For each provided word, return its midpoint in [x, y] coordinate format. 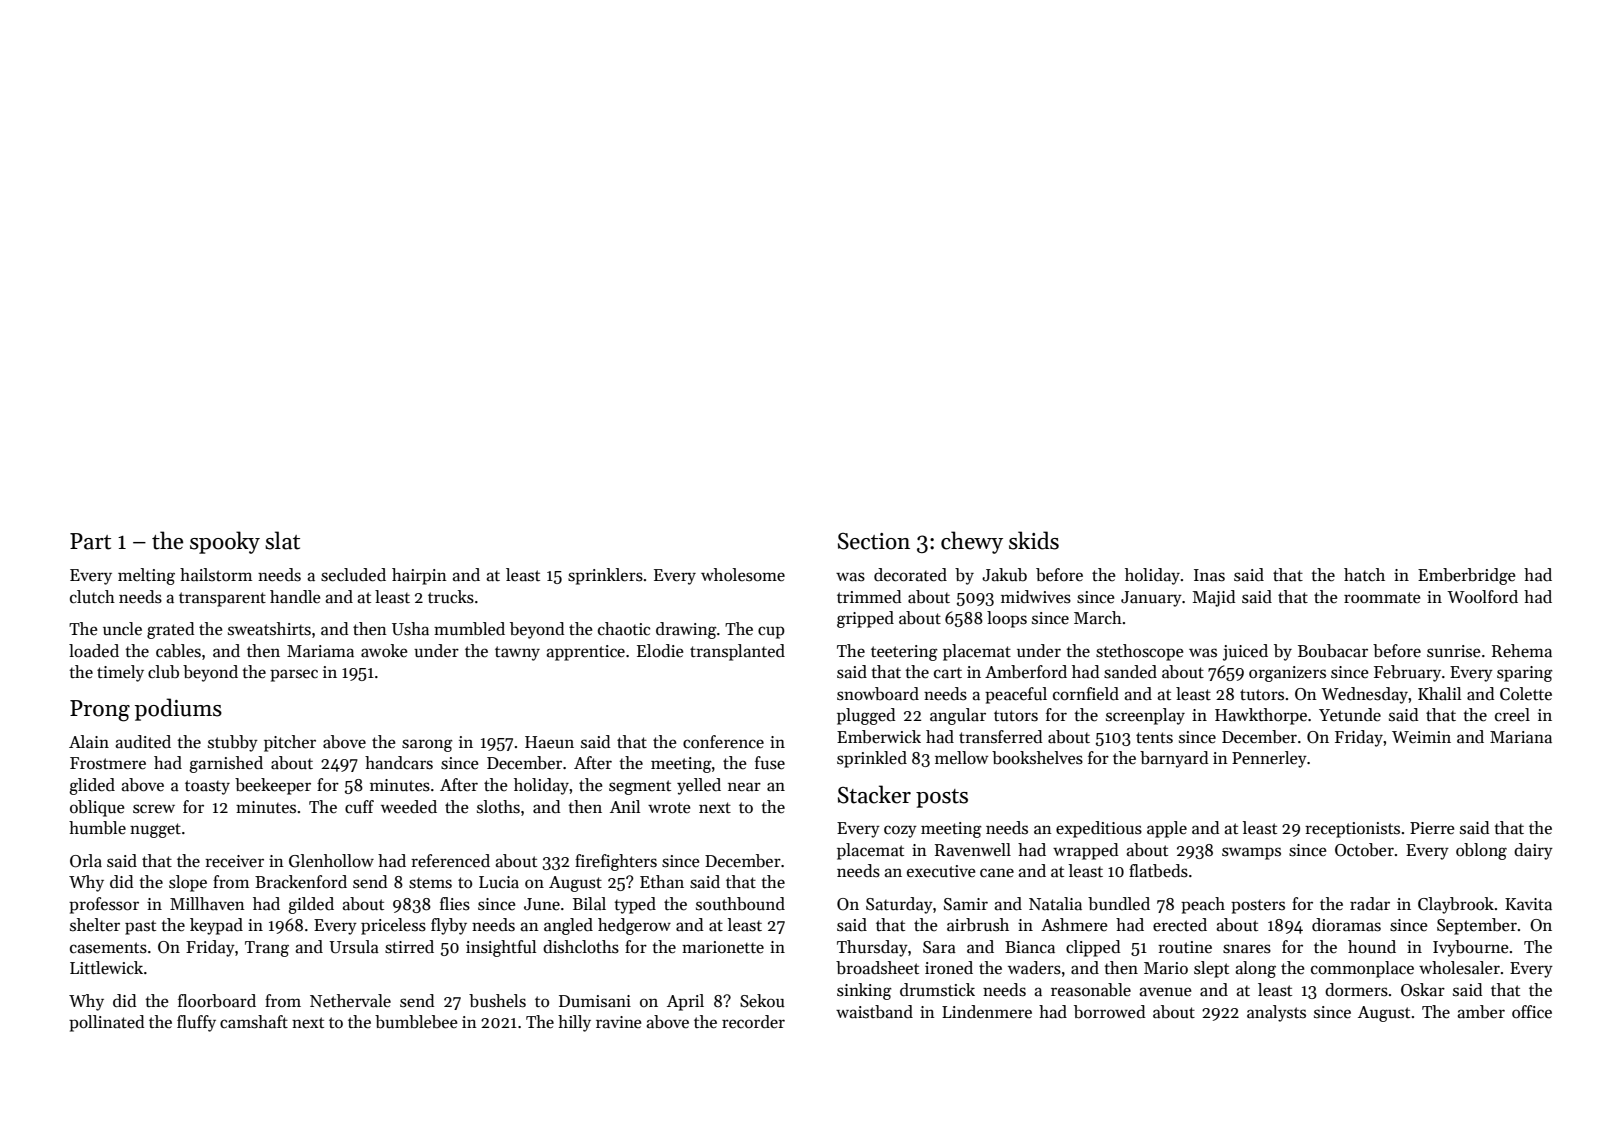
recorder [753, 1022]
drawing [686, 630]
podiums [178, 709]
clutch [92, 597]
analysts [1276, 1013]
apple [1167, 829]
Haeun [549, 742]
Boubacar [1333, 651]
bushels [497, 1001]
